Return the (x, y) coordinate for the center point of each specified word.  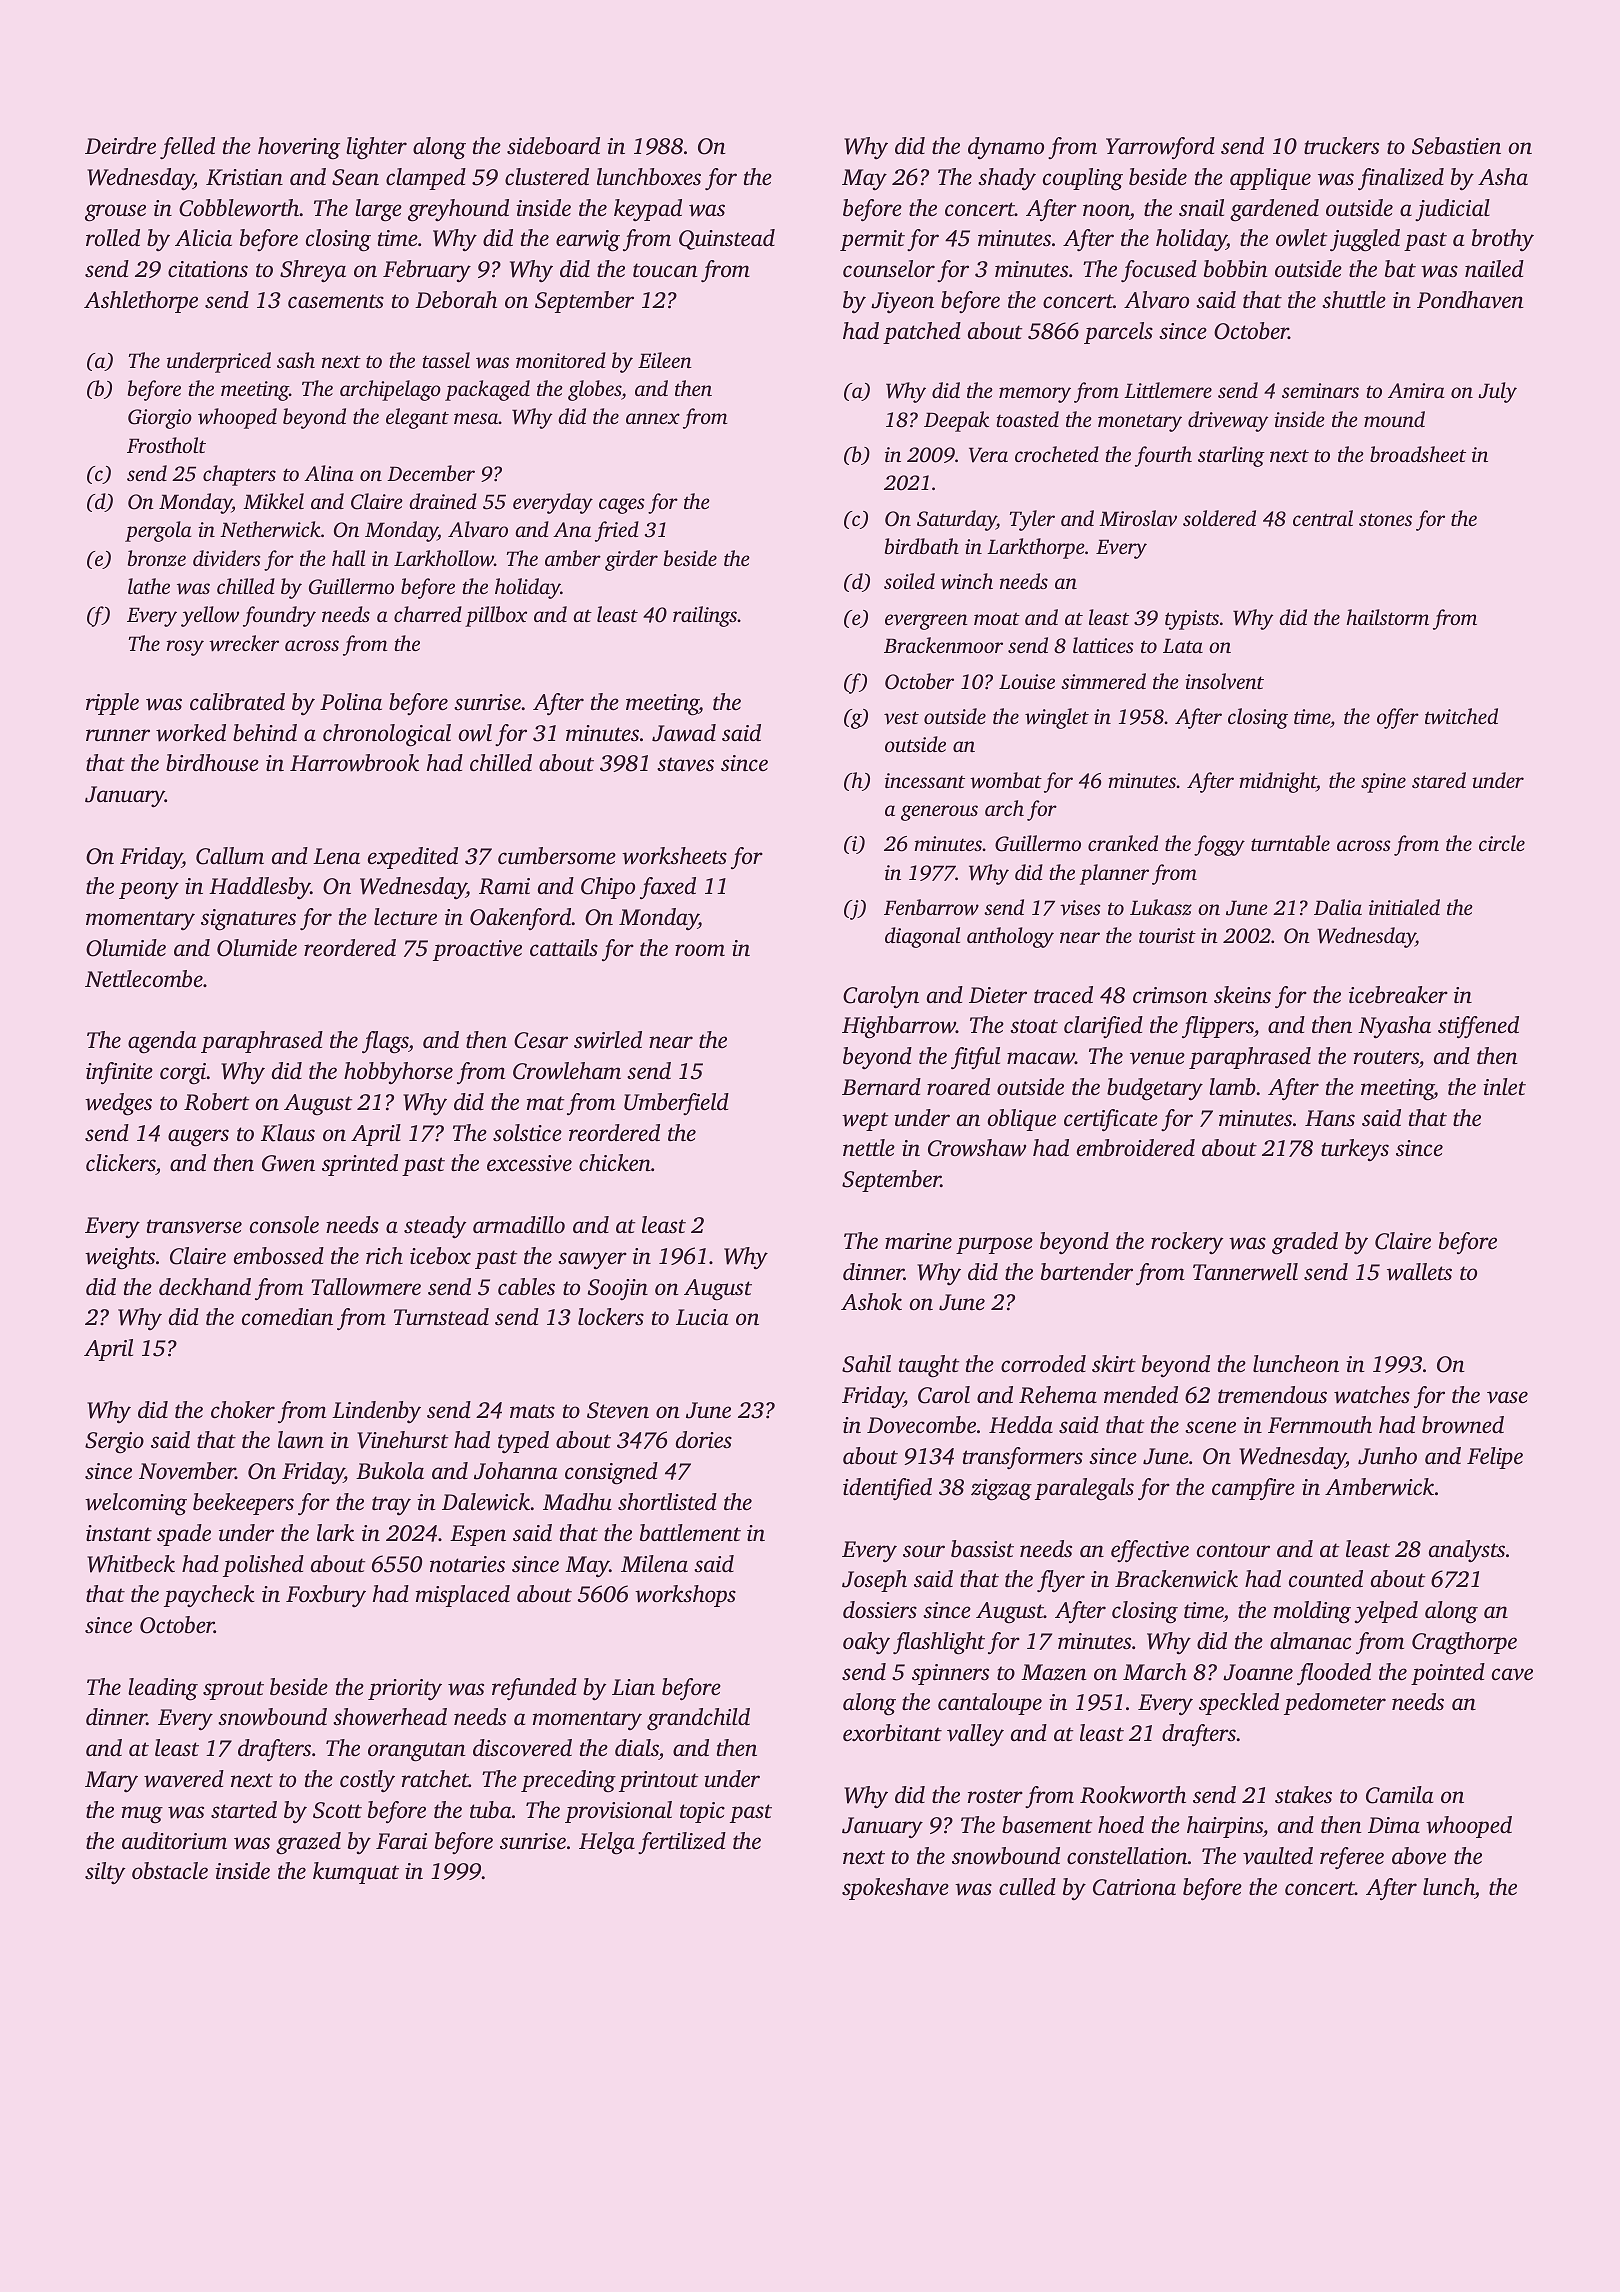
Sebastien (1456, 146)
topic (702, 1812)
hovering (299, 148)
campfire (1253, 1489)
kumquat (356, 1873)
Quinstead (727, 239)
